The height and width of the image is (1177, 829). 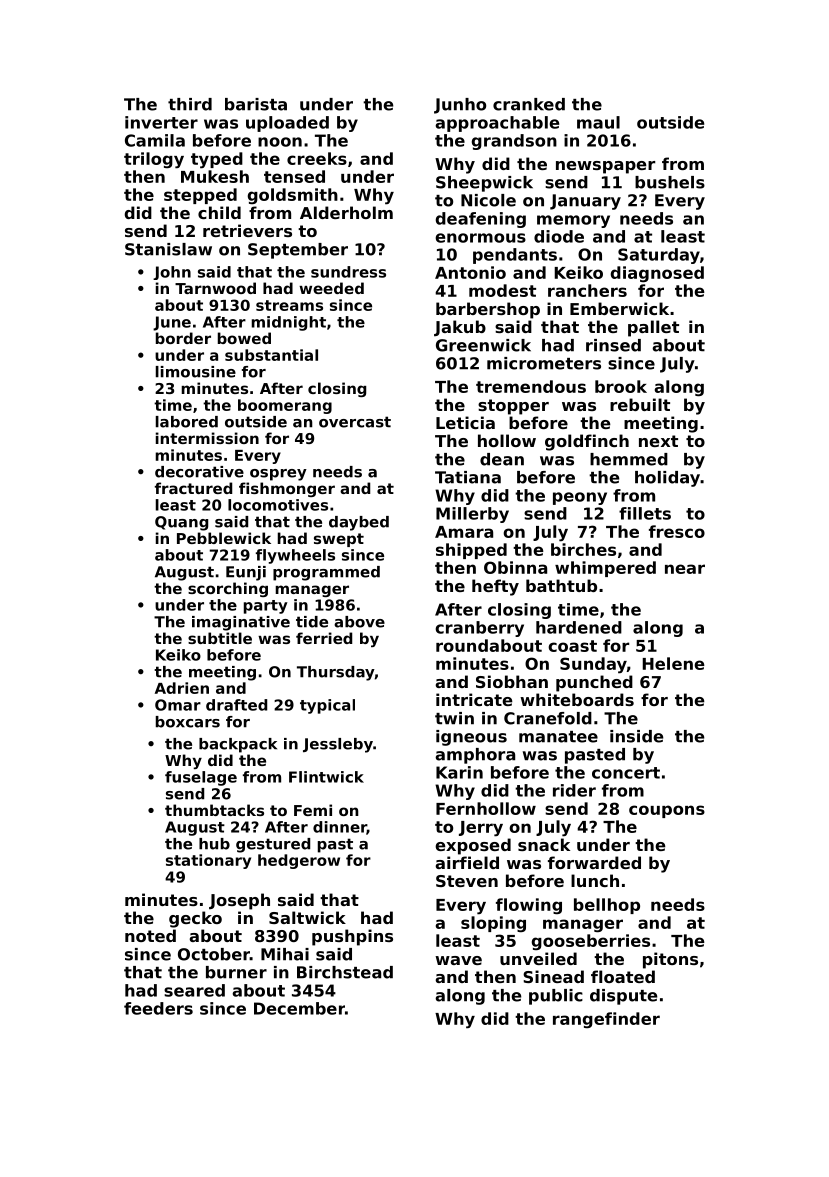 What do you see at coordinates (474, 699) in the image?
I see `intricate` at bounding box center [474, 699].
